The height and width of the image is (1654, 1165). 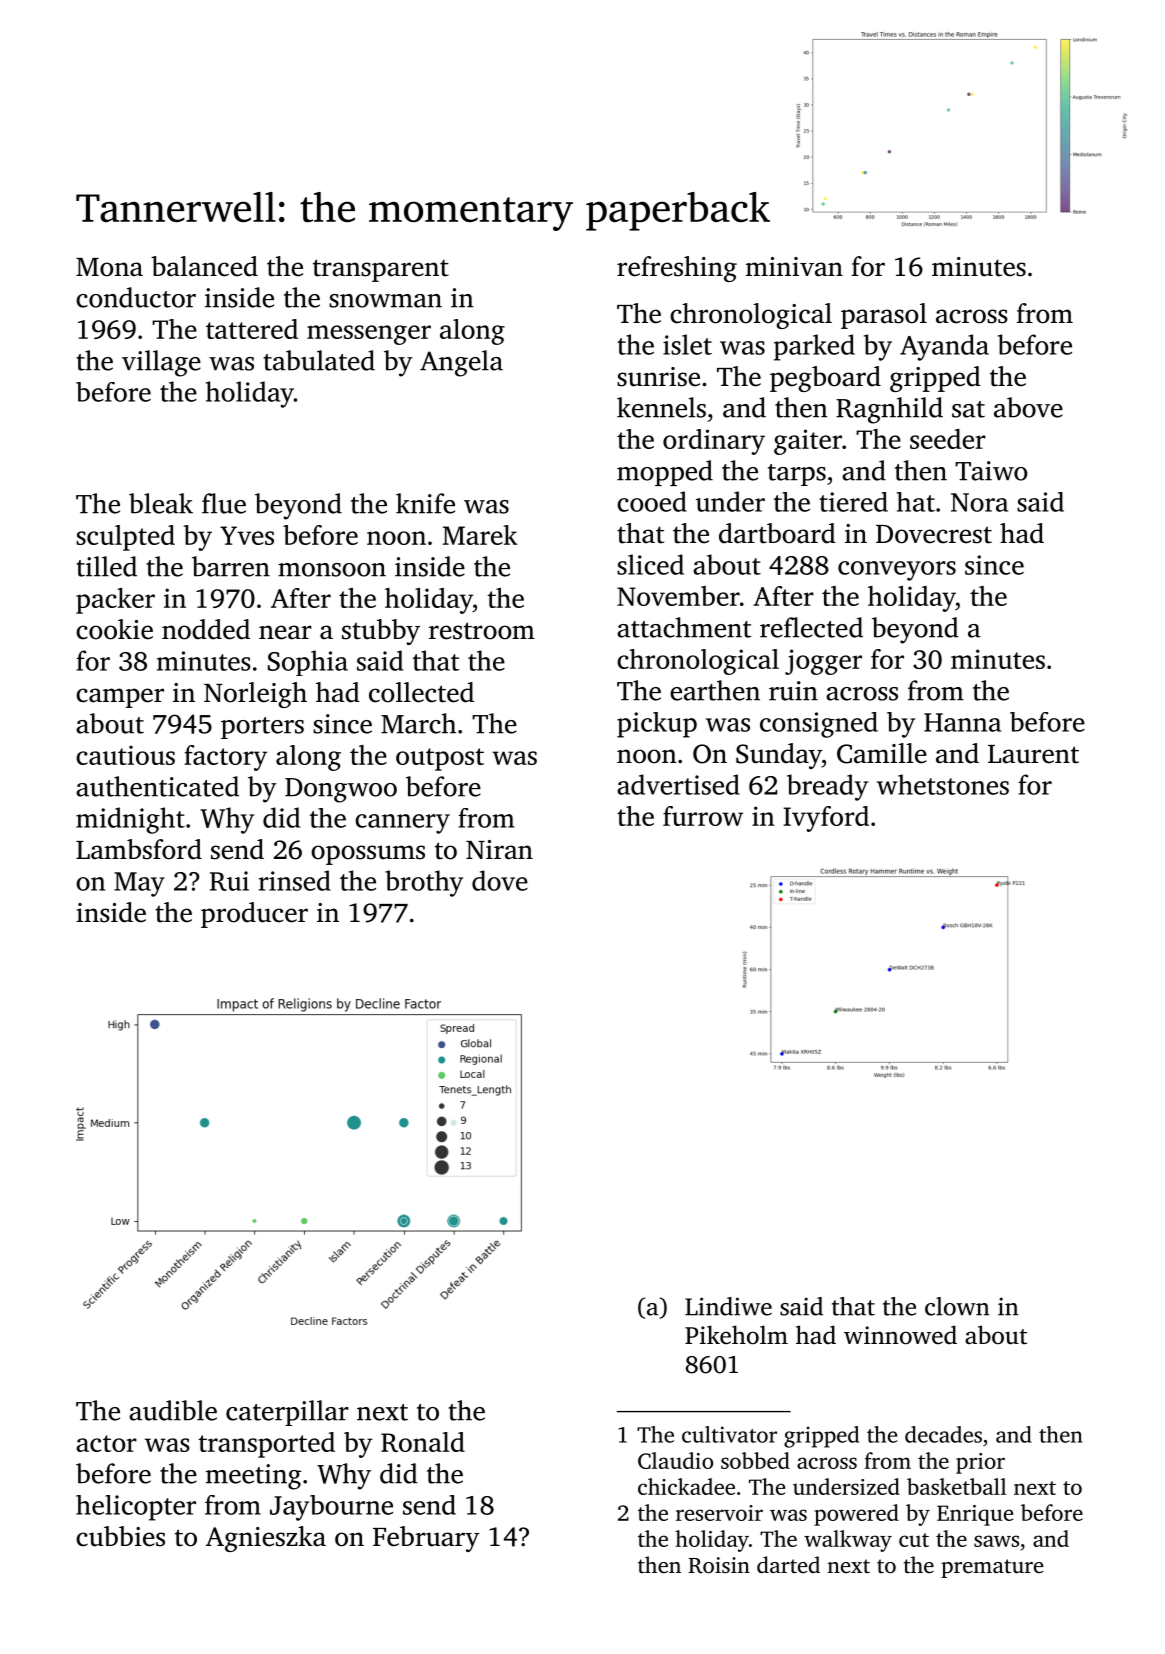 What do you see at coordinates (714, 442) in the image?
I see `ordinary` at bounding box center [714, 442].
